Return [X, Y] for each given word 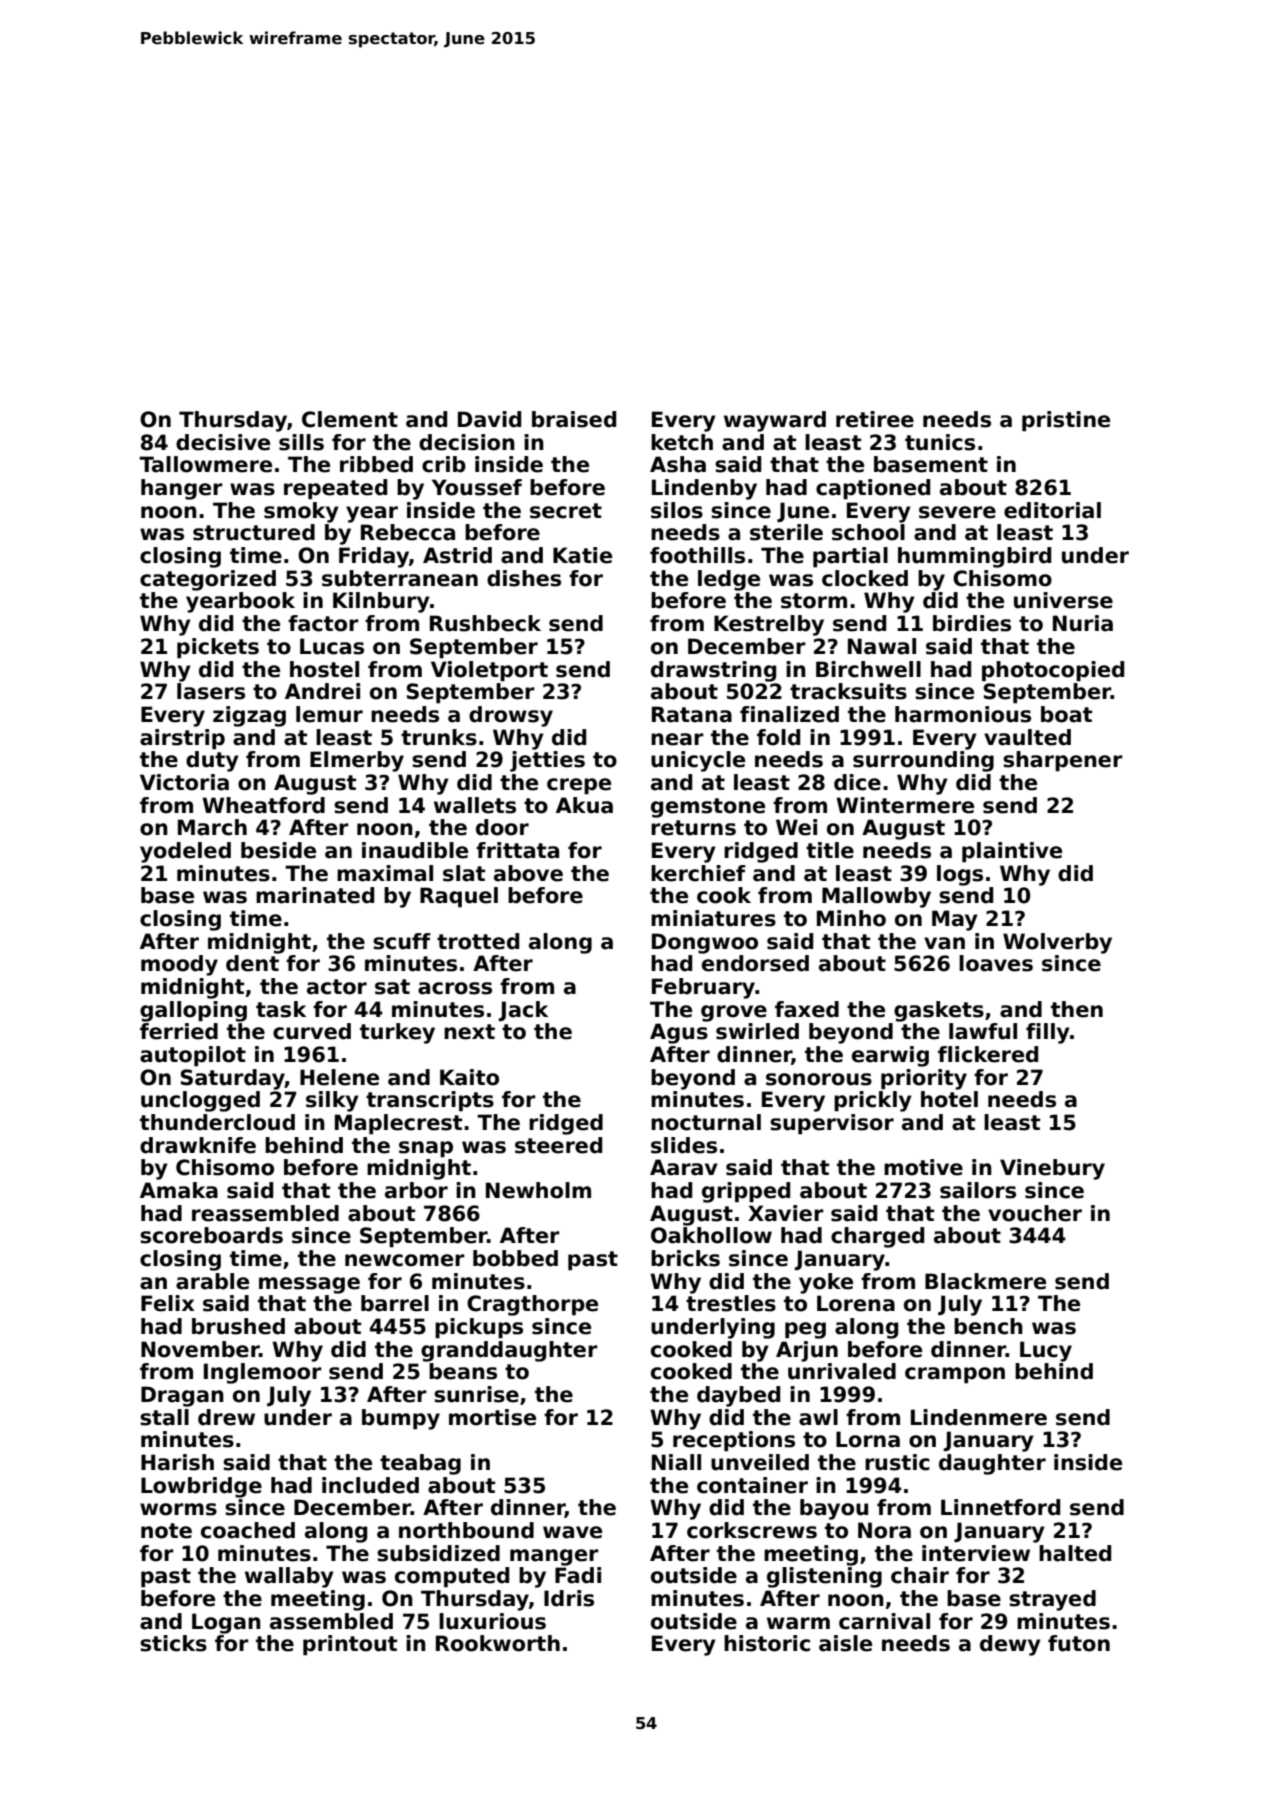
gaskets [939, 1011]
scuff [402, 941]
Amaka [179, 1190]
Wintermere [905, 805]
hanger [182, 489]
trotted [478, 941]
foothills [697, 555]
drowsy [511, 716]
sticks [173, 1643]
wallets [475, 805]
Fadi [578, 1575]
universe [1063, 600]
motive [923, 1167]
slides [684, 1145]
